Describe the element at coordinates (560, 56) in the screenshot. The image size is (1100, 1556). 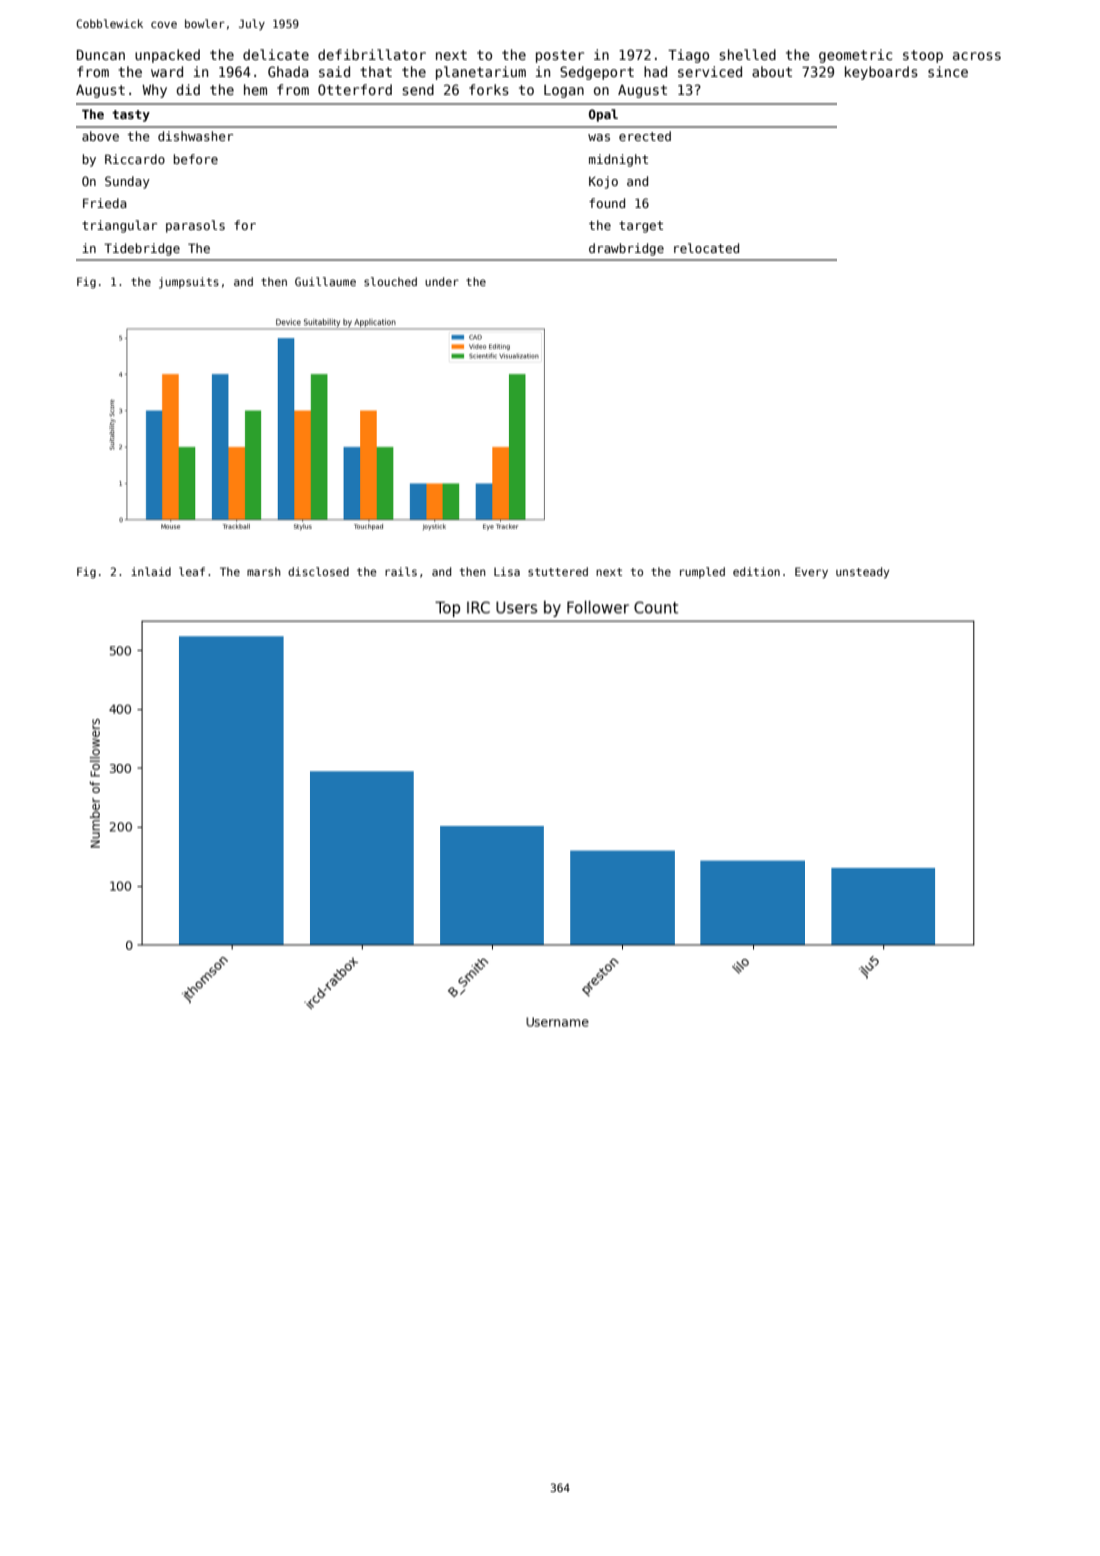
I see `poster` at that location.
